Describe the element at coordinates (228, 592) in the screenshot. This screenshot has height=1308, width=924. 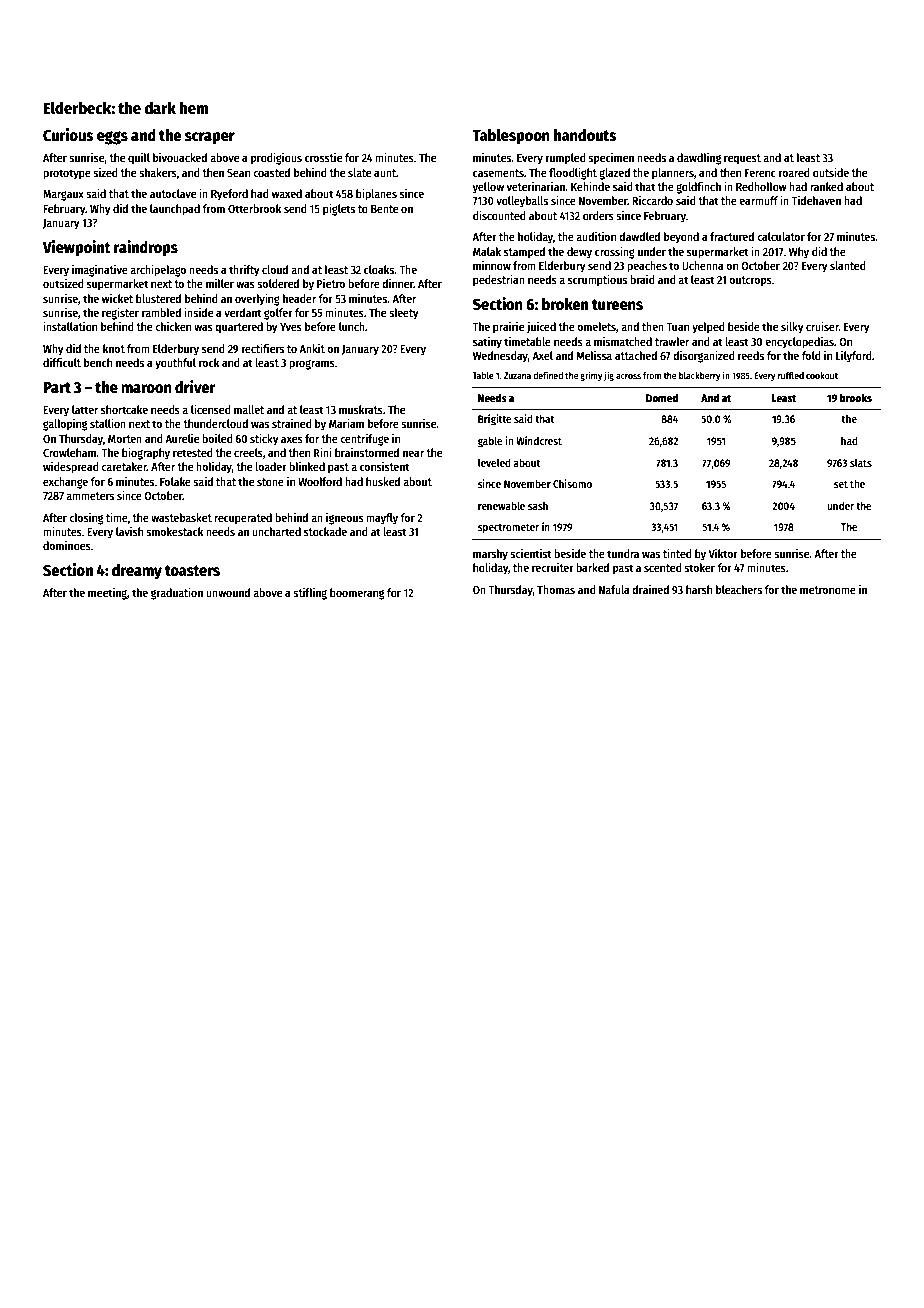
I see `unwound` at that location.
